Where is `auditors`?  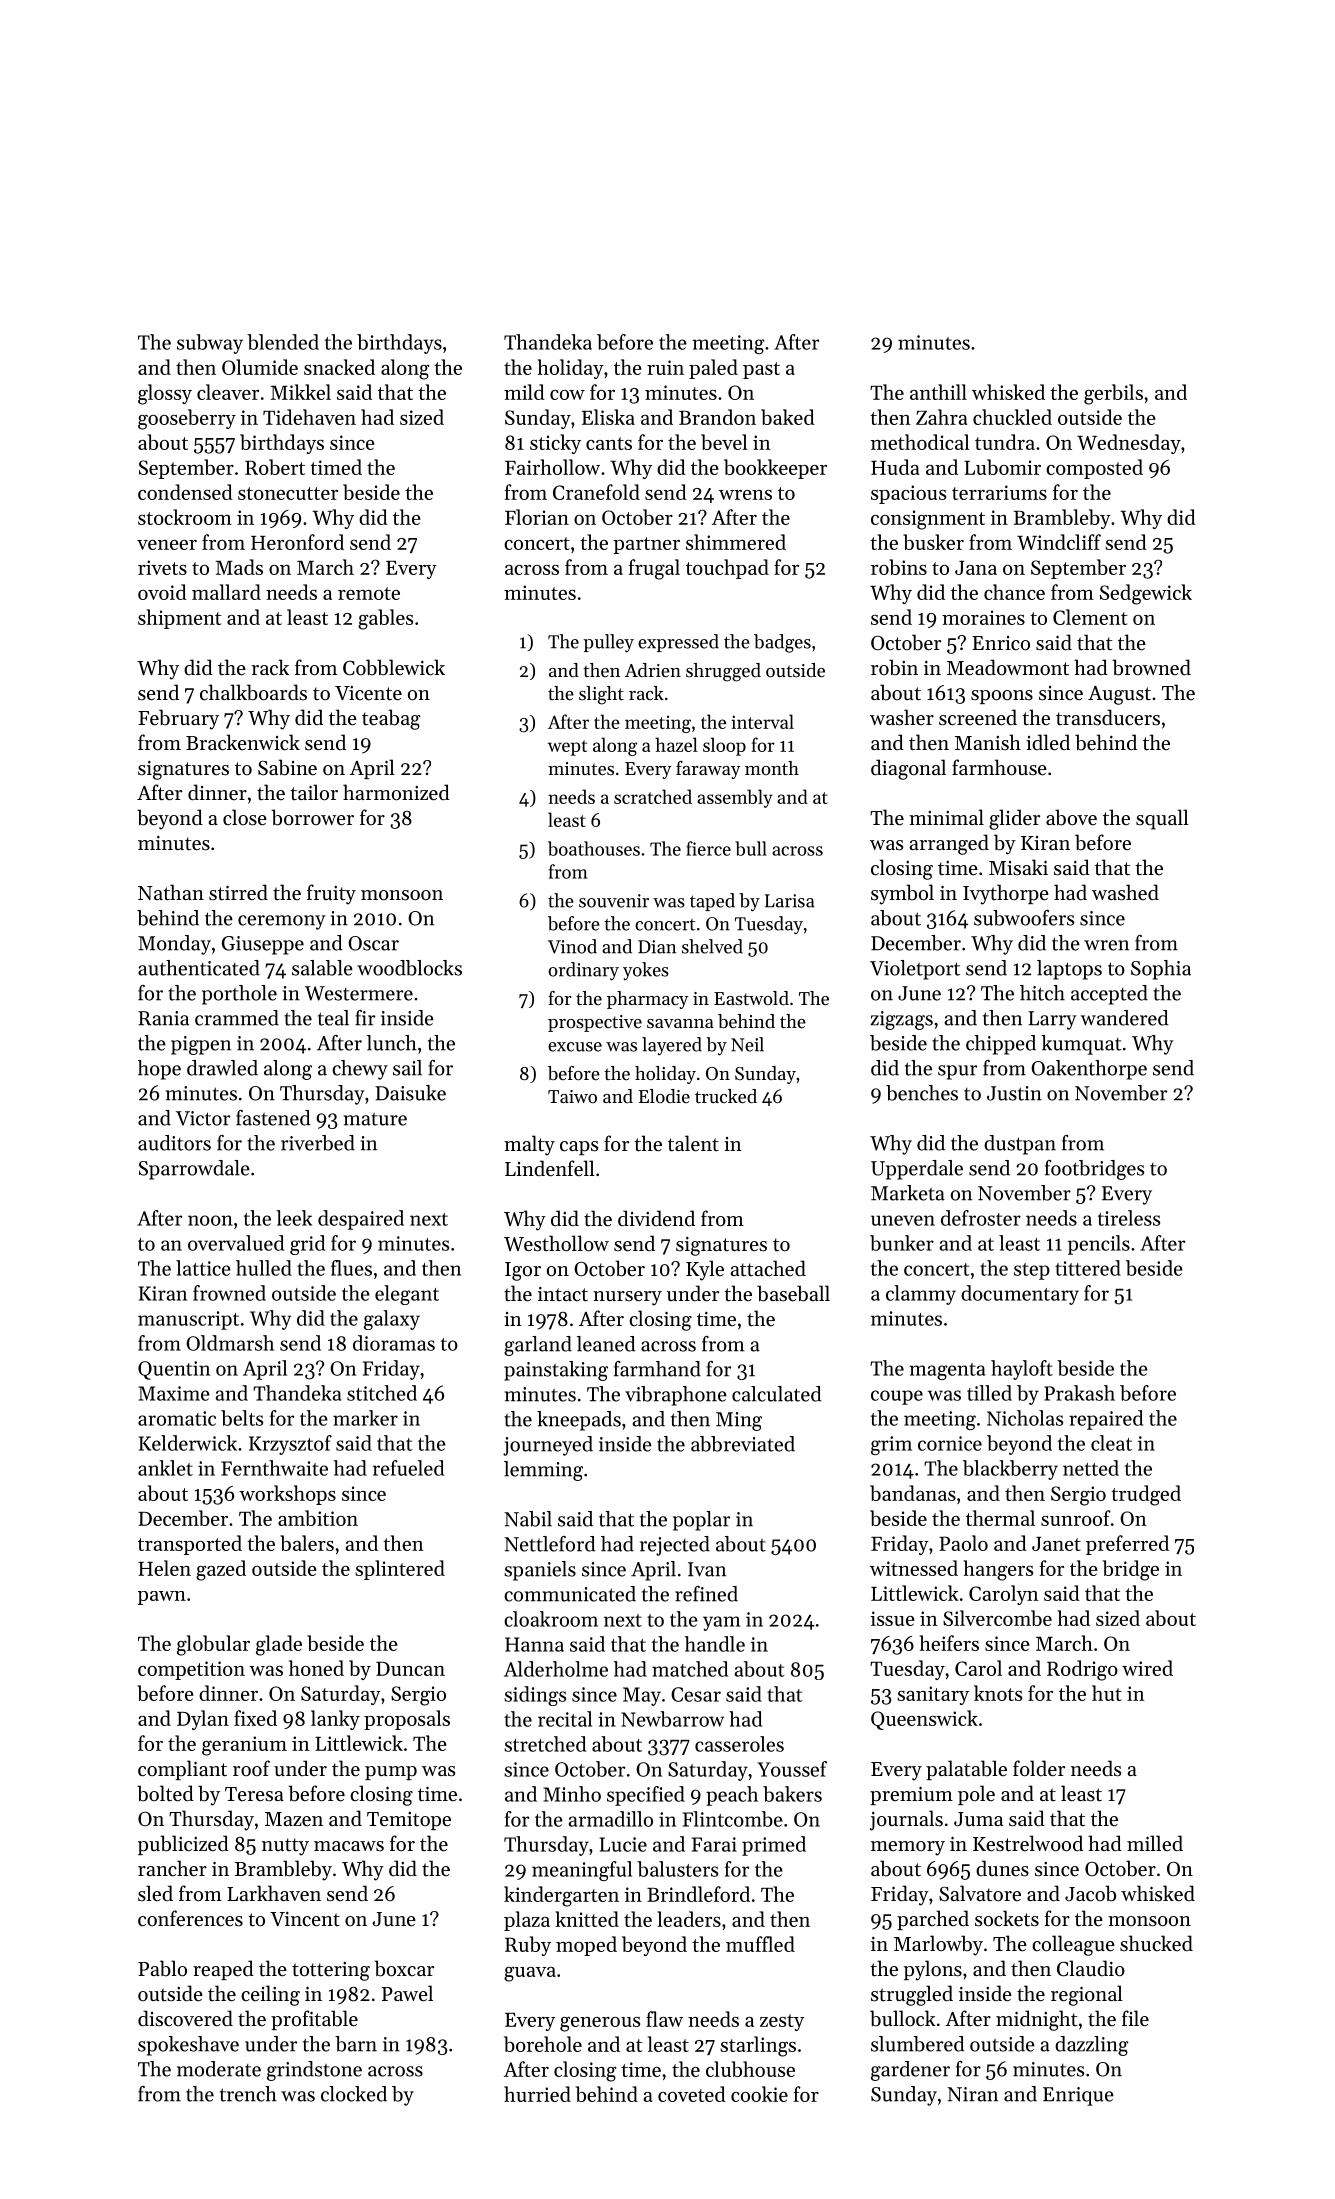
auditors is located at coordinates (174, 1143).
